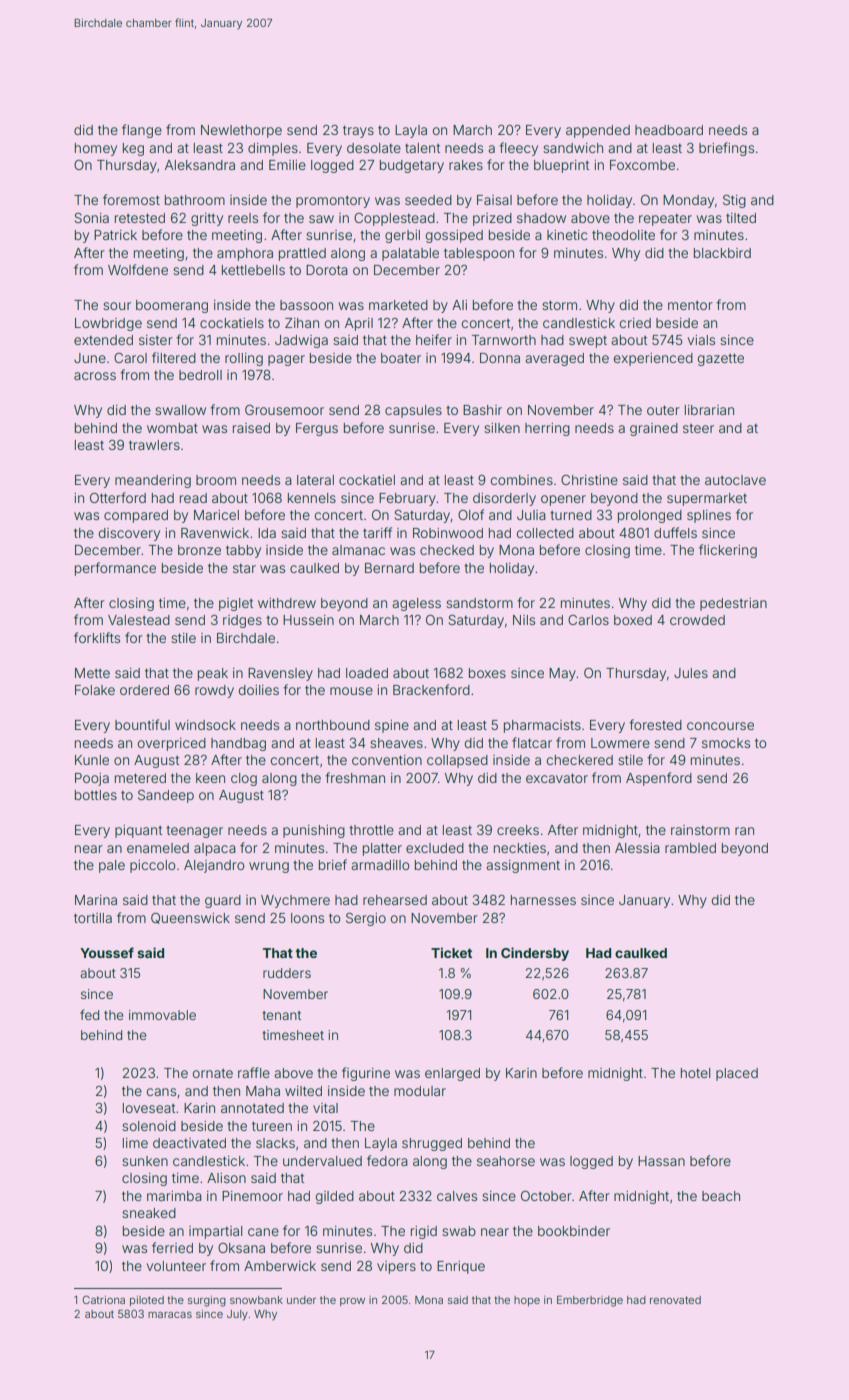 Image resolution: width=849 pixels, height=1400 pixels. What do you see at coordinates (527, 1301) in the document?
I see `hope` at bounding box center [527, 1301].
